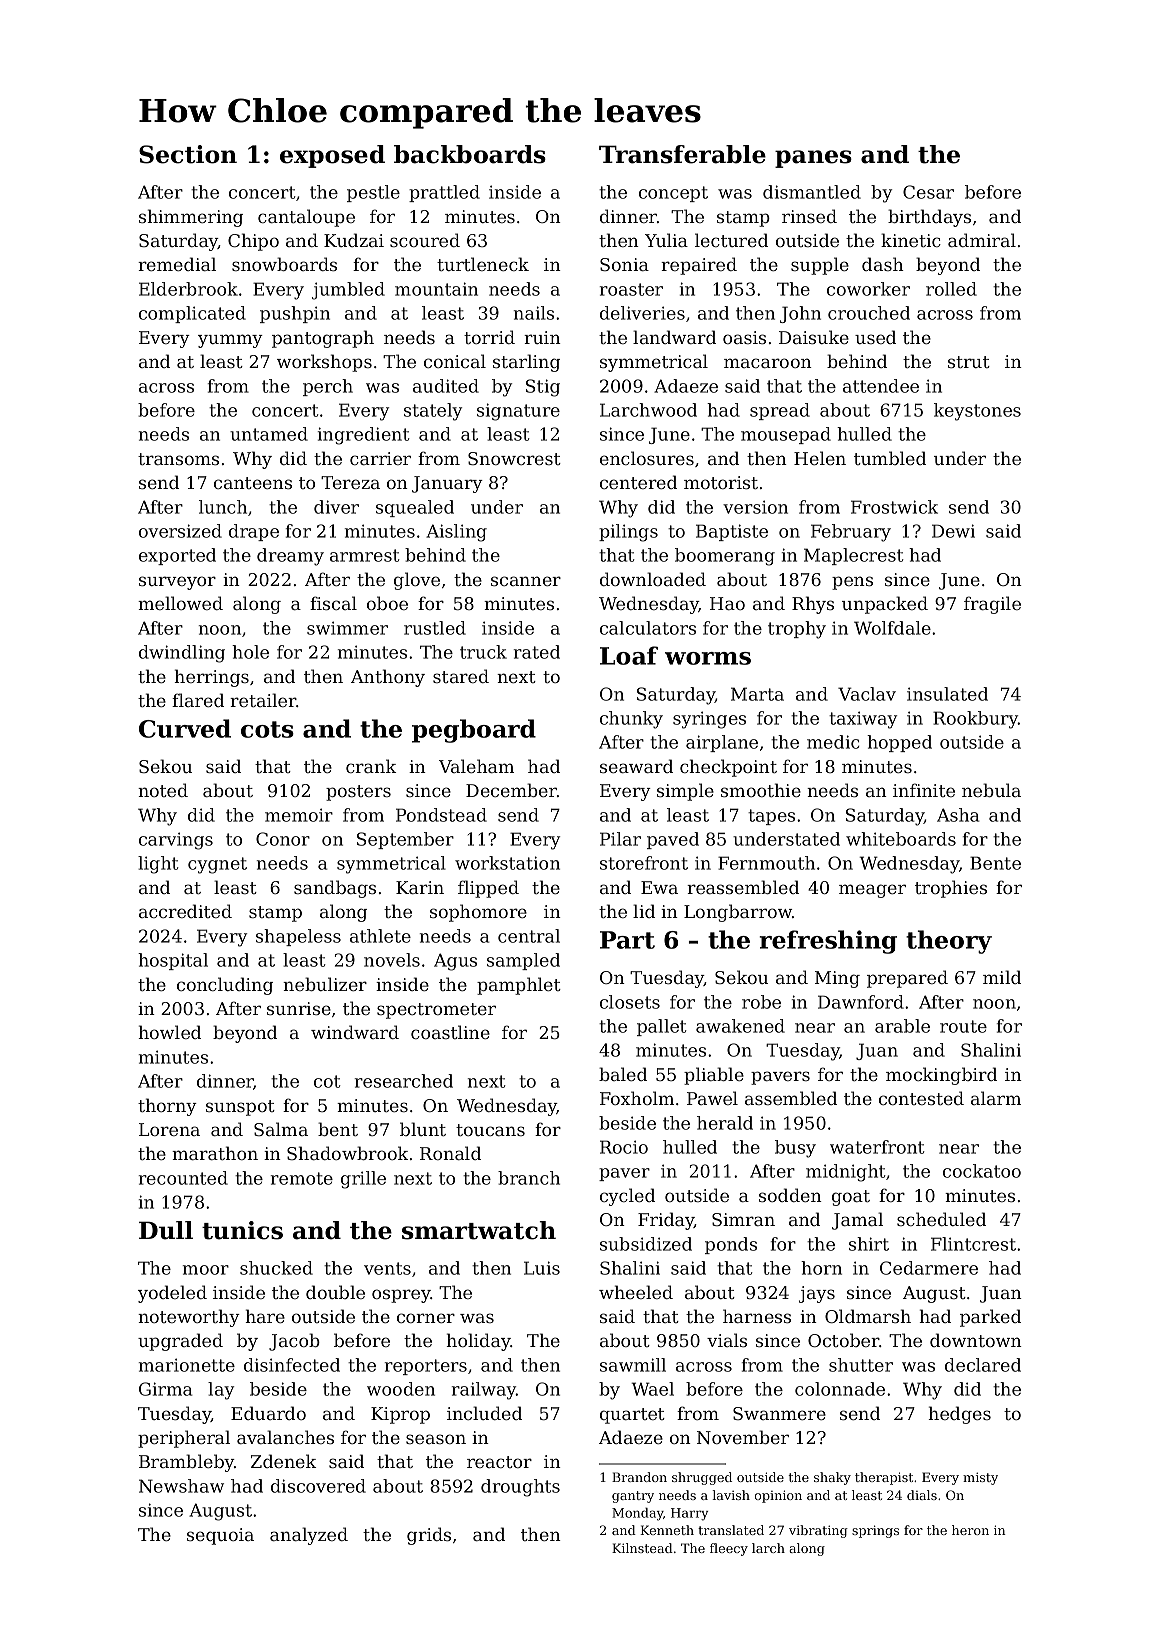  I want to click on Simran, so click(743, 1219).
